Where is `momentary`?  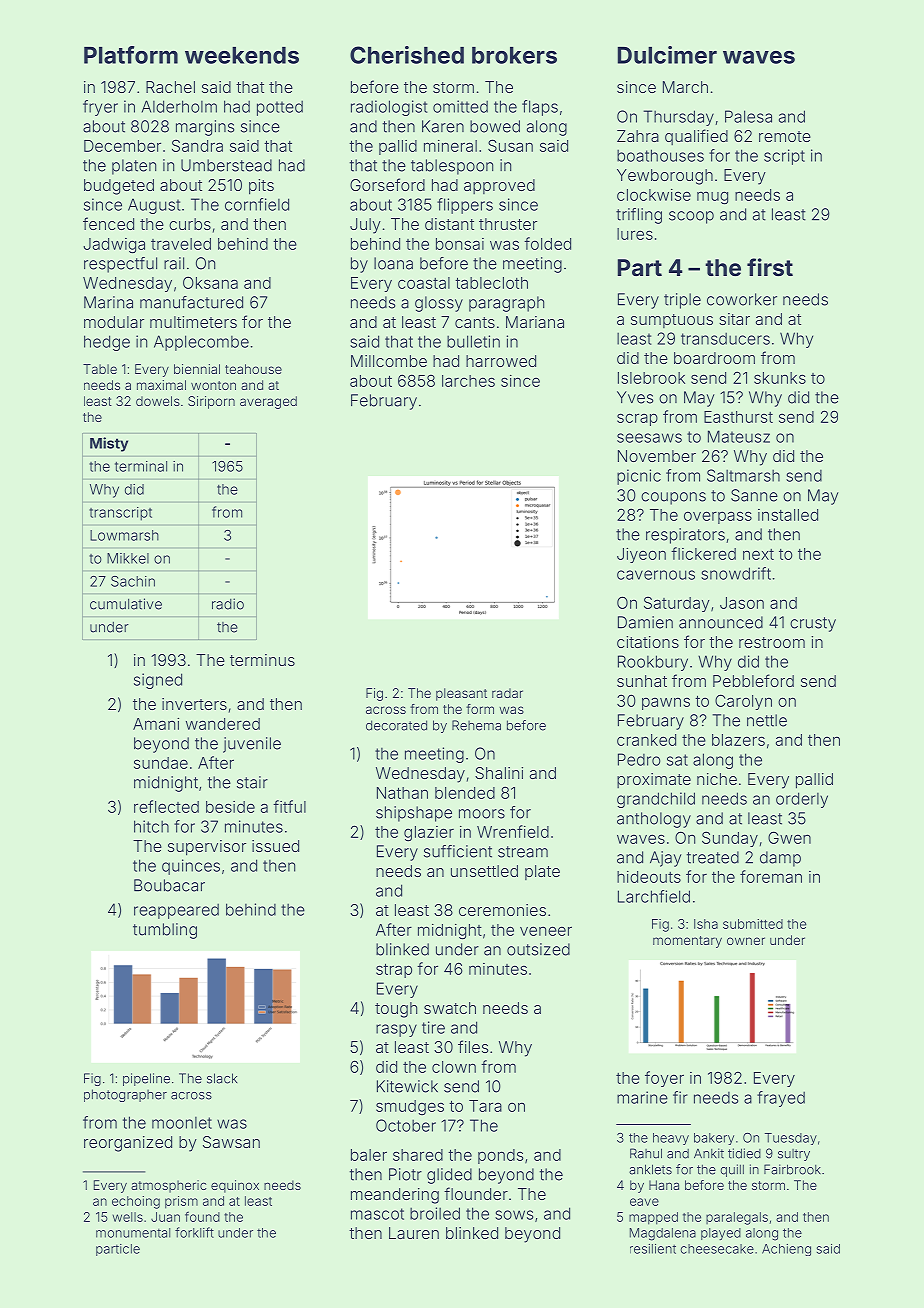
momentary is located at coordinates (687, 942).
